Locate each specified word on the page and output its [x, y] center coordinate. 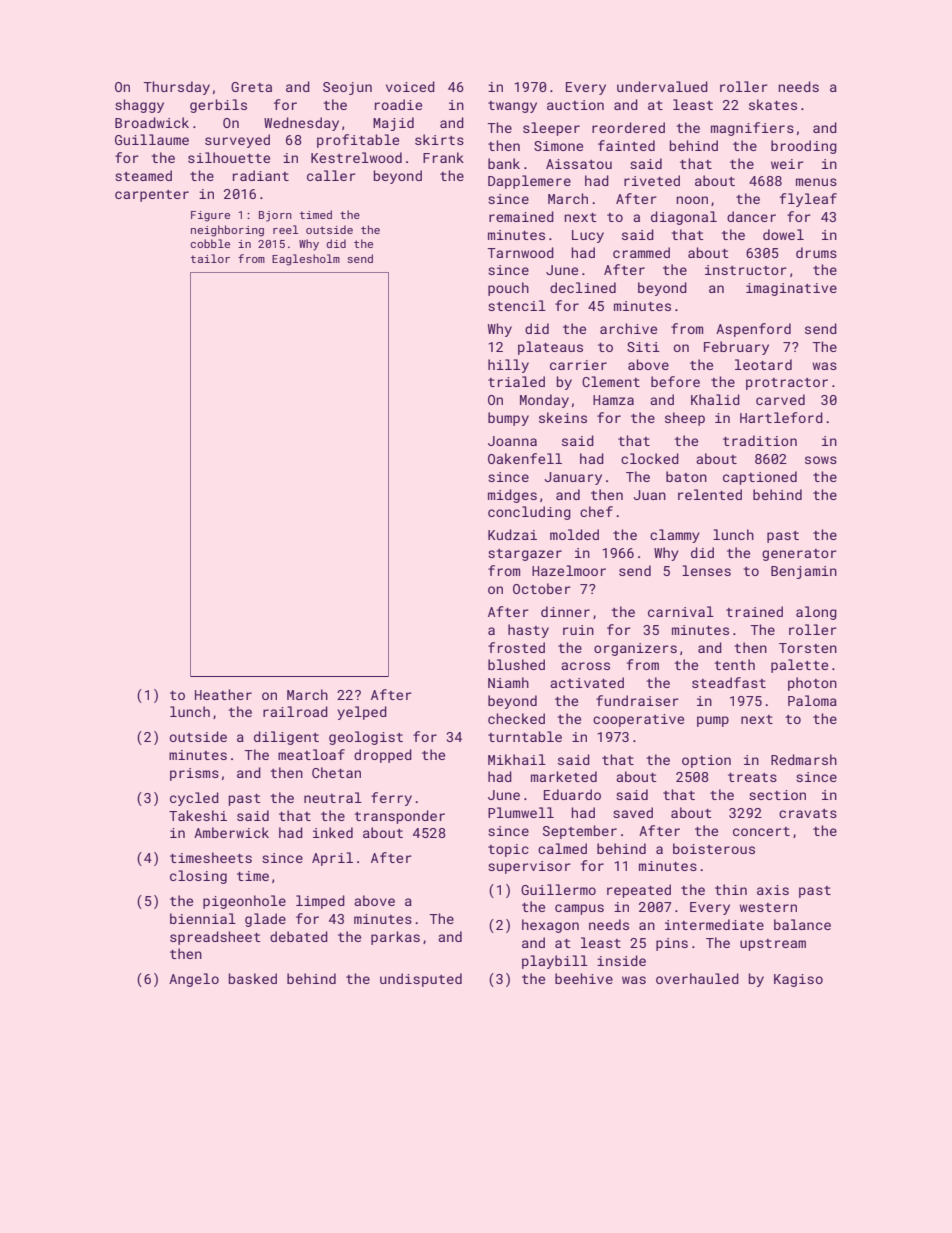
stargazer [525, 555]
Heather [223, 694]
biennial [203, 918]
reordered [628, 127]
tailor [210, 258]
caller [331, 175]
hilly [508, 366]
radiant [261, 175]
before [675, 381]
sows [821, 460]
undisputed [421, 980]
